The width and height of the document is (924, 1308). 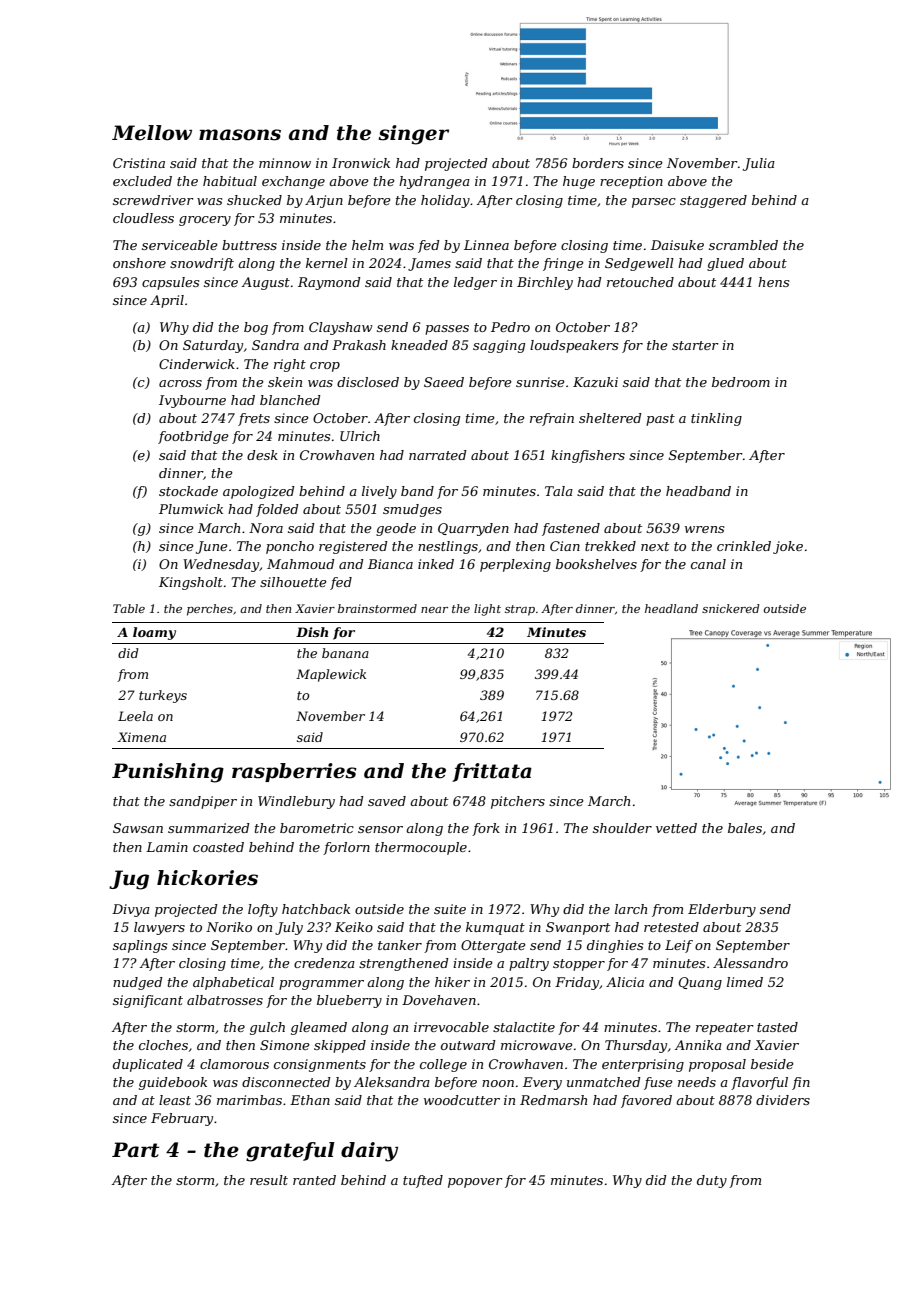 What do you see at coordinates (129, 608) in the document?
I see `Table` at bounding box center [129, 608].
